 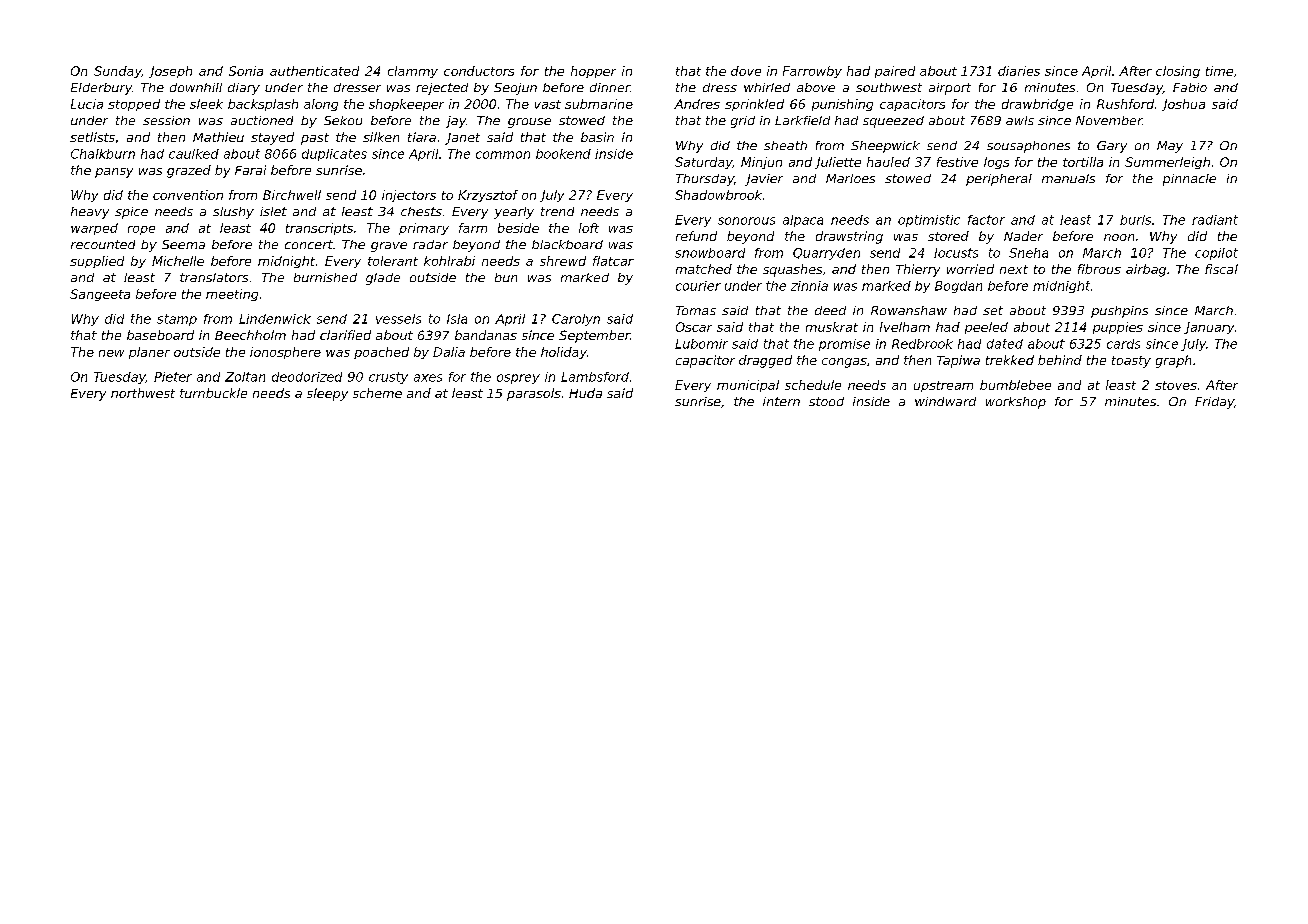 What do you see at coordinates (1019, 71) in the document?
I see `diaries` at bounding box center [1019, 71].
